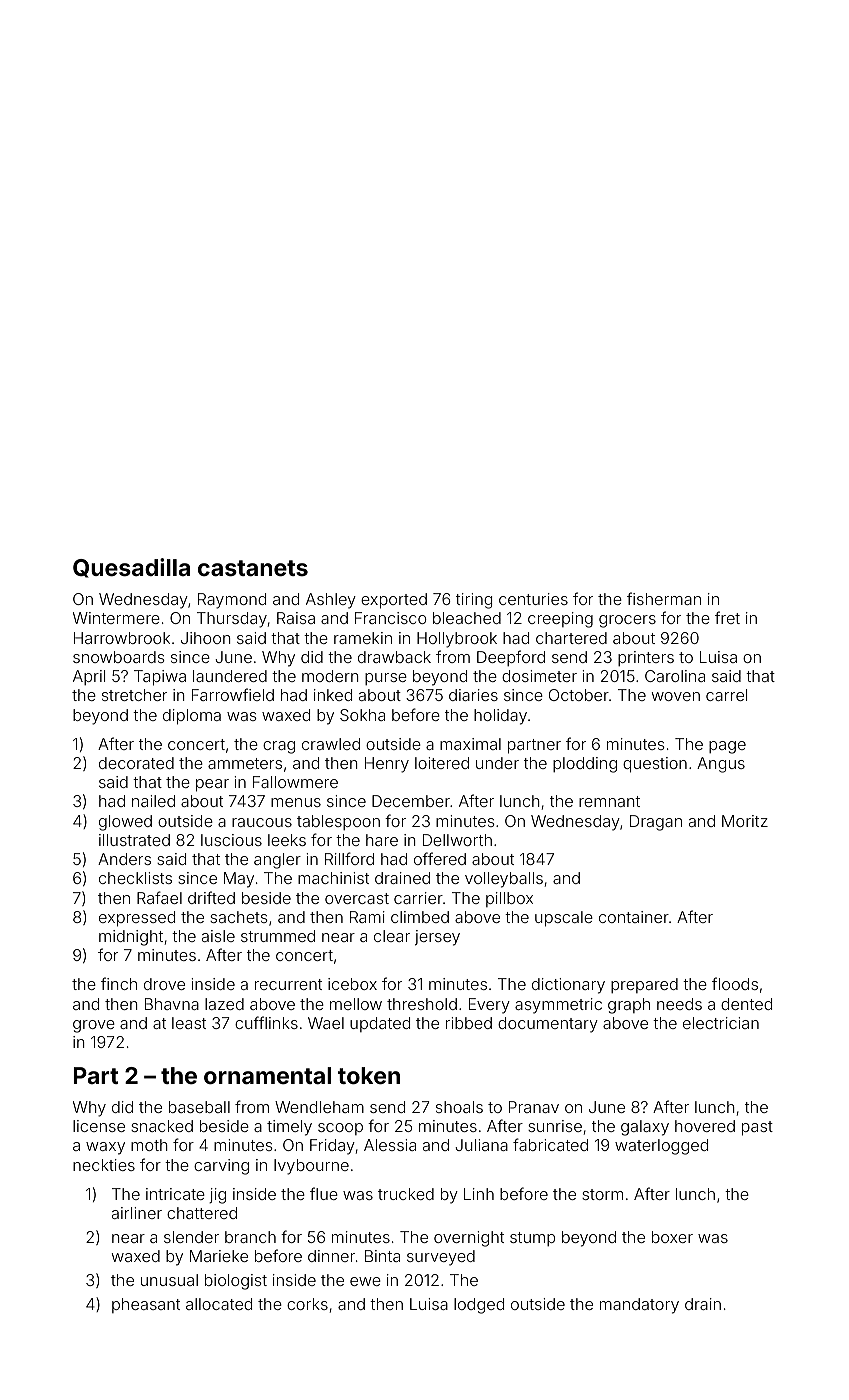 The image size is (849, 1400). What do you see at coordinates (745, 821) in the screenshot?
I see `Moritz` at bounding box center [745, 821].
